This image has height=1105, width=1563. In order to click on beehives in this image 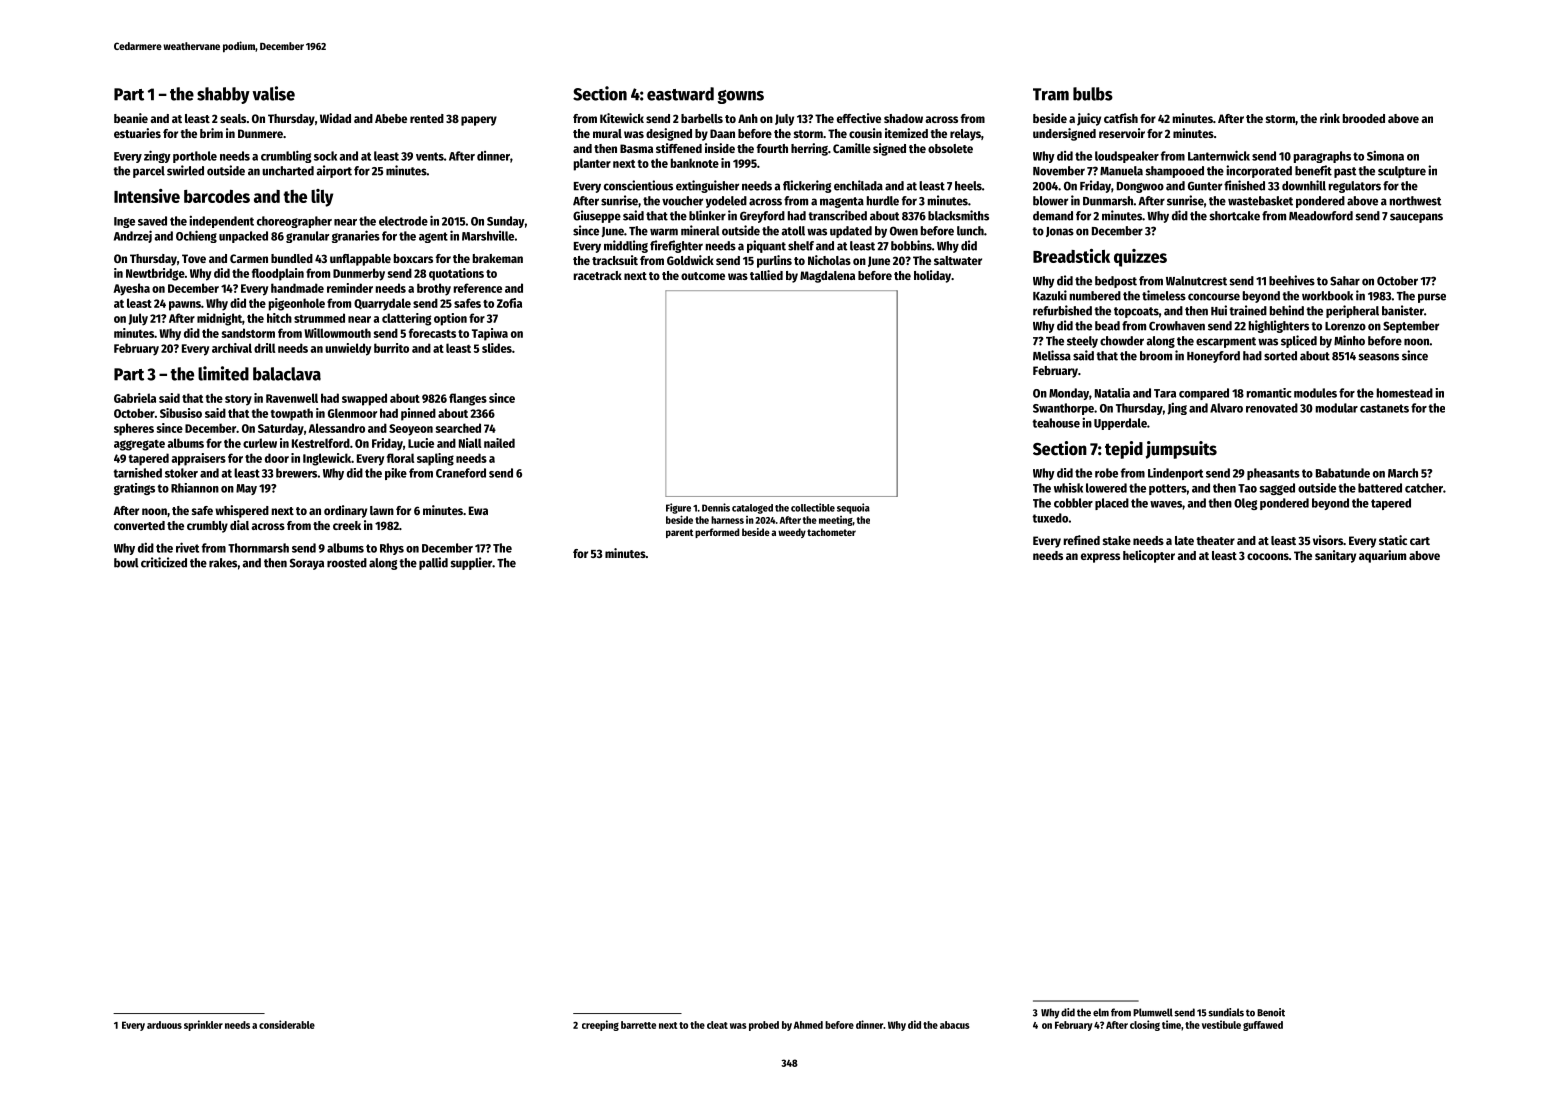, I will do `click(1292, 280)`.
